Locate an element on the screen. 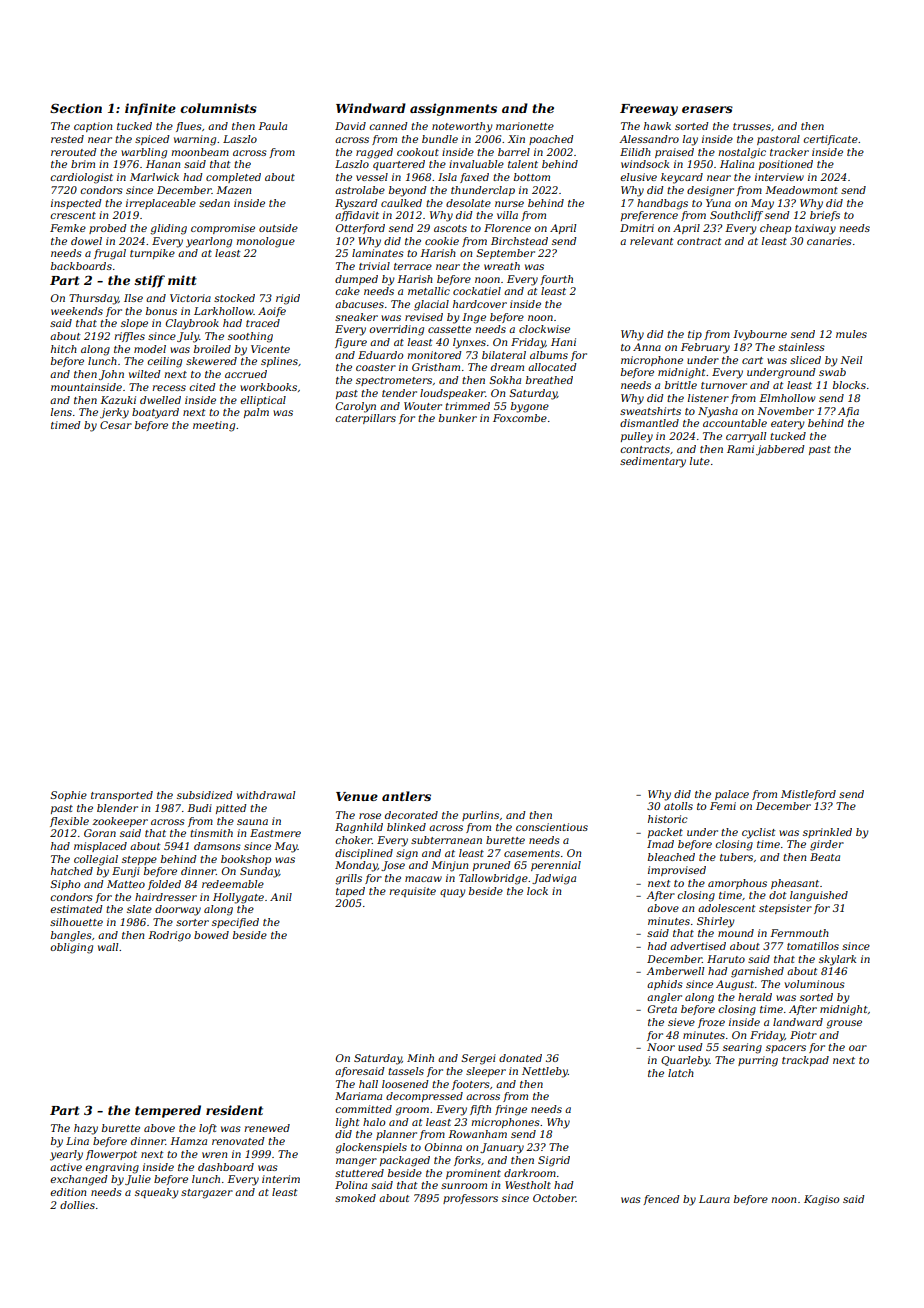  glacial is located at coordinates (431, 305).
